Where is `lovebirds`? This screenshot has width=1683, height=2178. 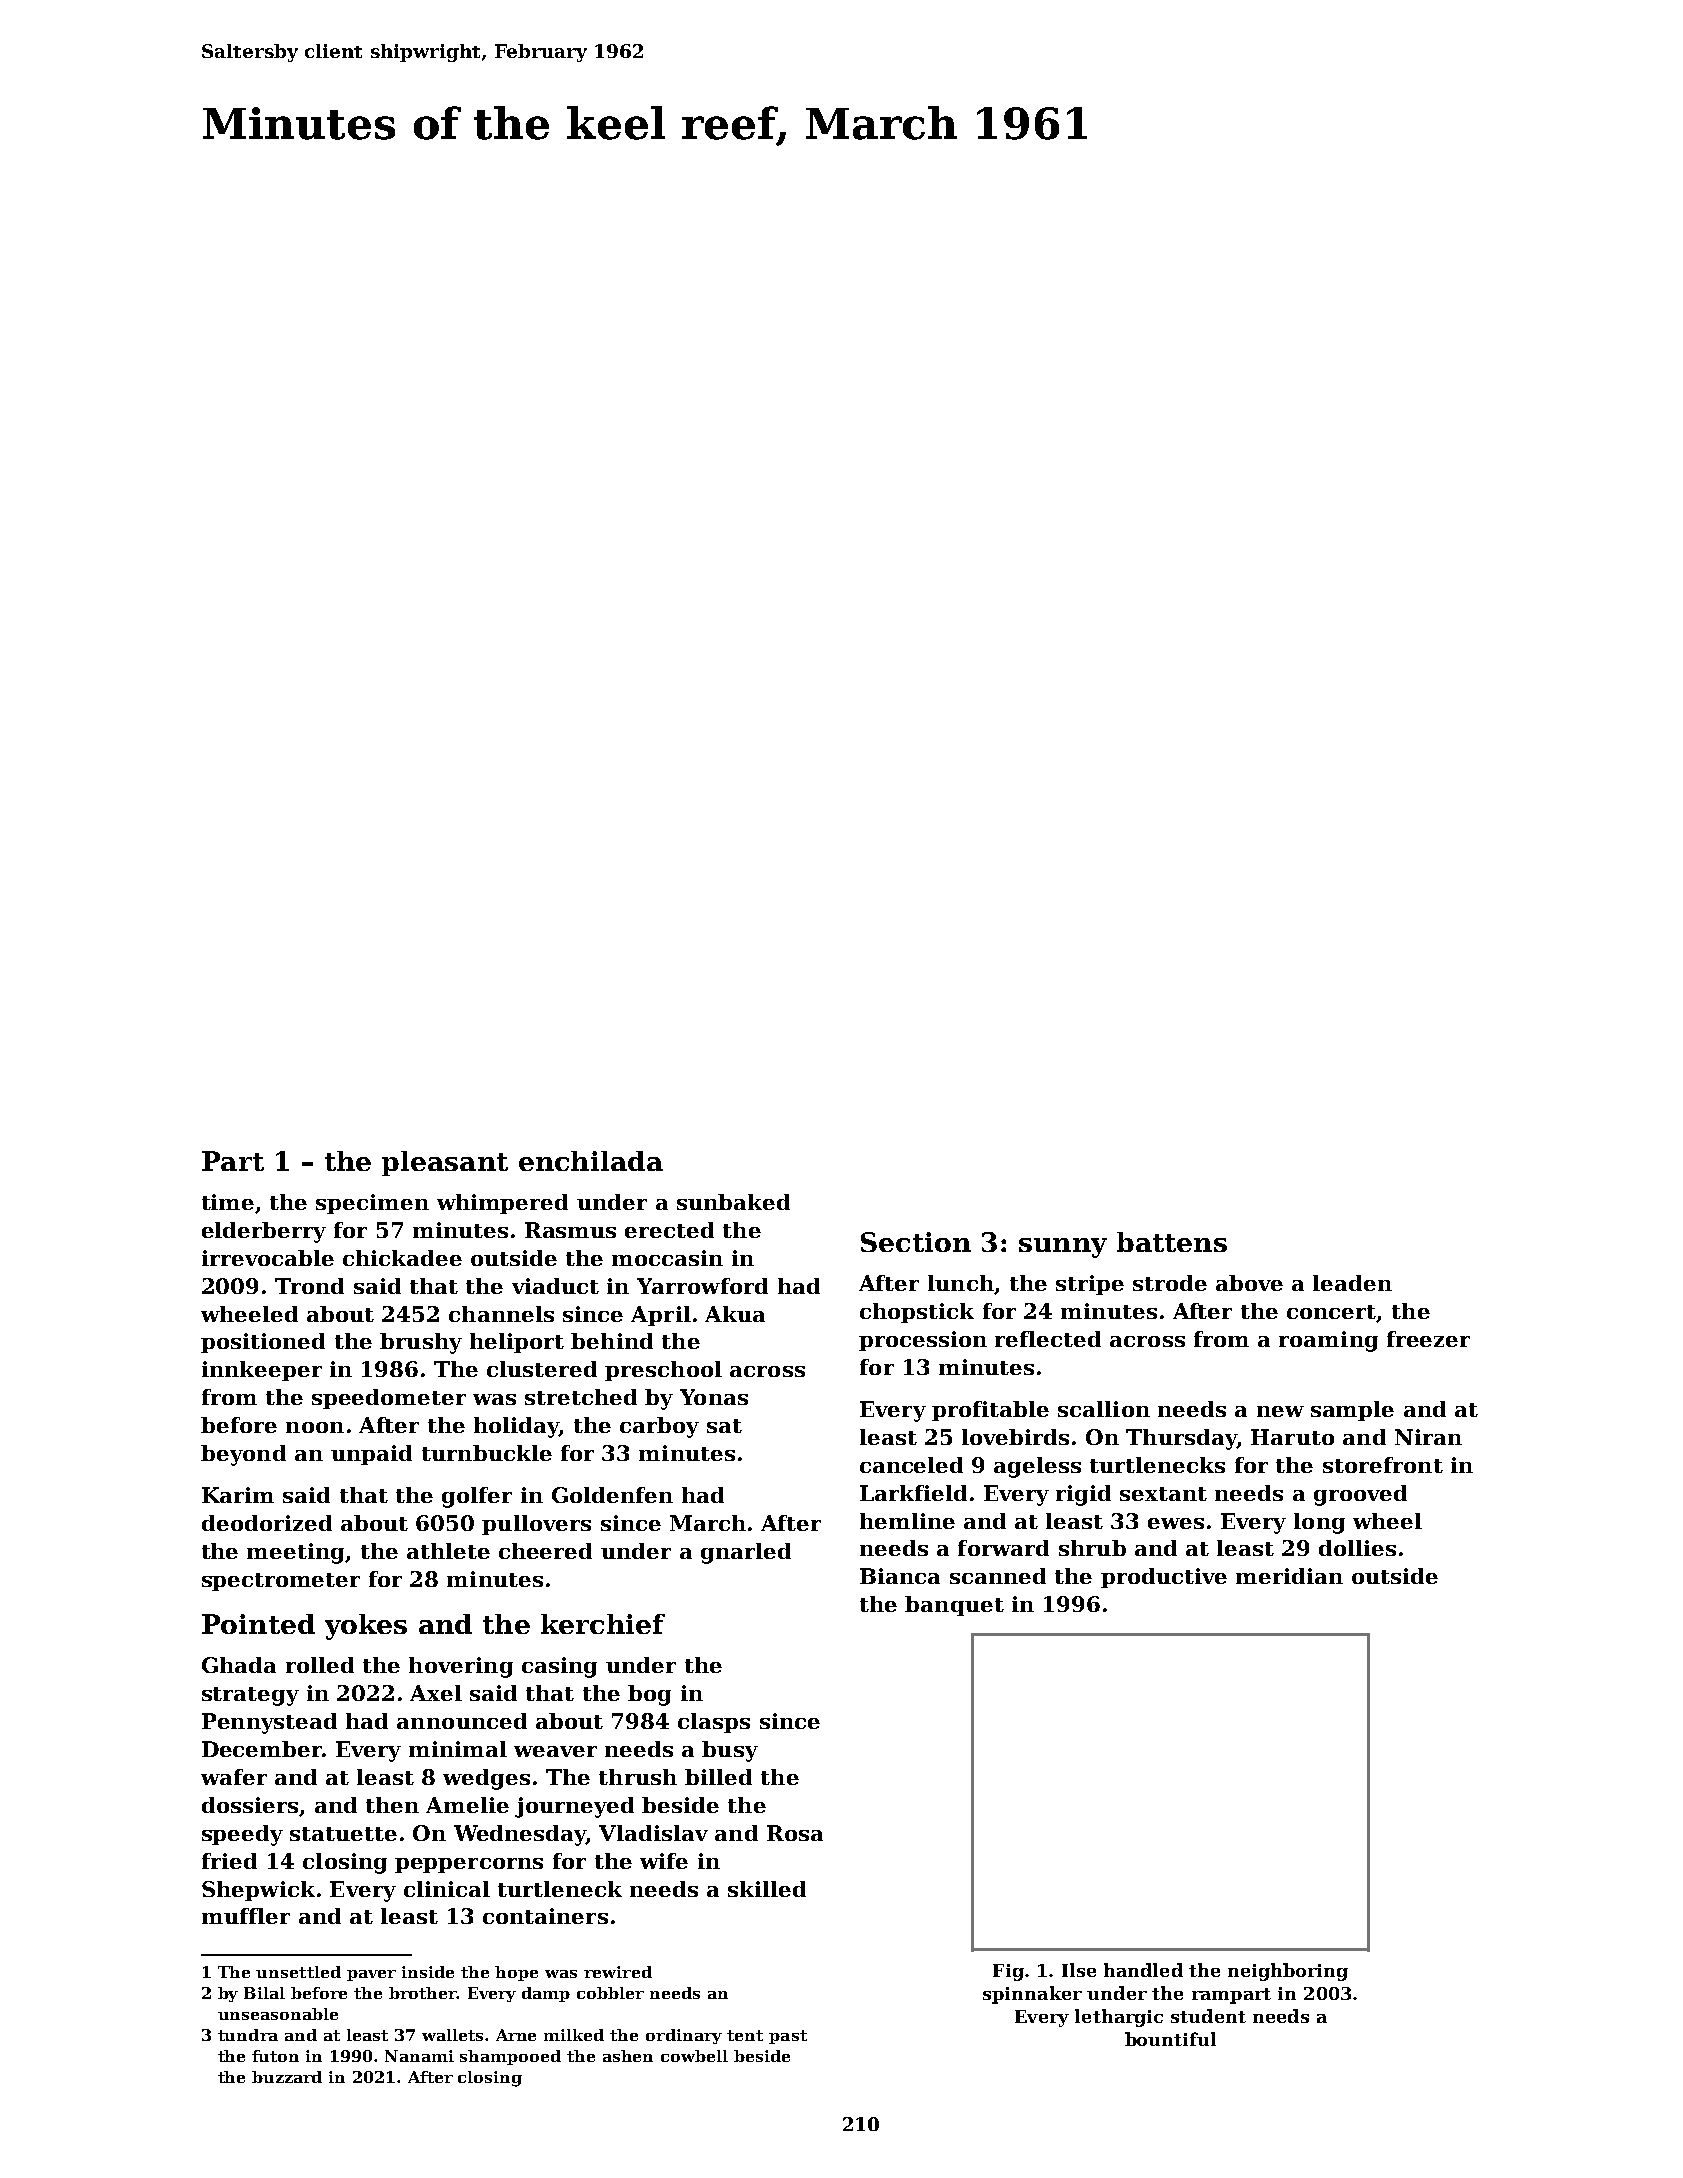 lovebirds is located at coordinates (1015, 1437).
